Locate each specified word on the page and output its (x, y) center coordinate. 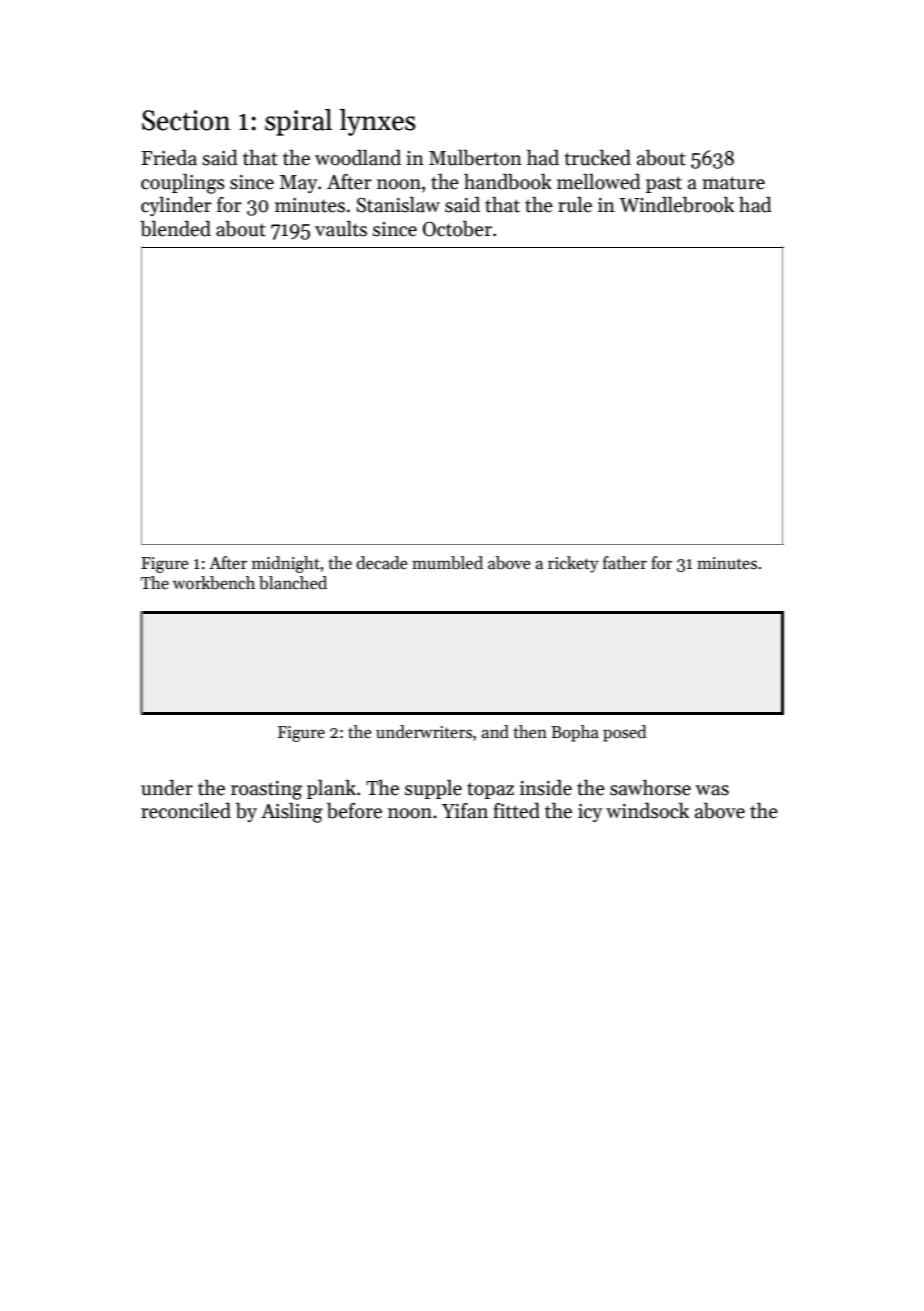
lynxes (377, 122)
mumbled (447, 563)
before (354, 811)
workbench (214, 583)
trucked (598, 158)
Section (186, 120)
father (625, 562)
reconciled (186, 811)
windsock (647, 811)
